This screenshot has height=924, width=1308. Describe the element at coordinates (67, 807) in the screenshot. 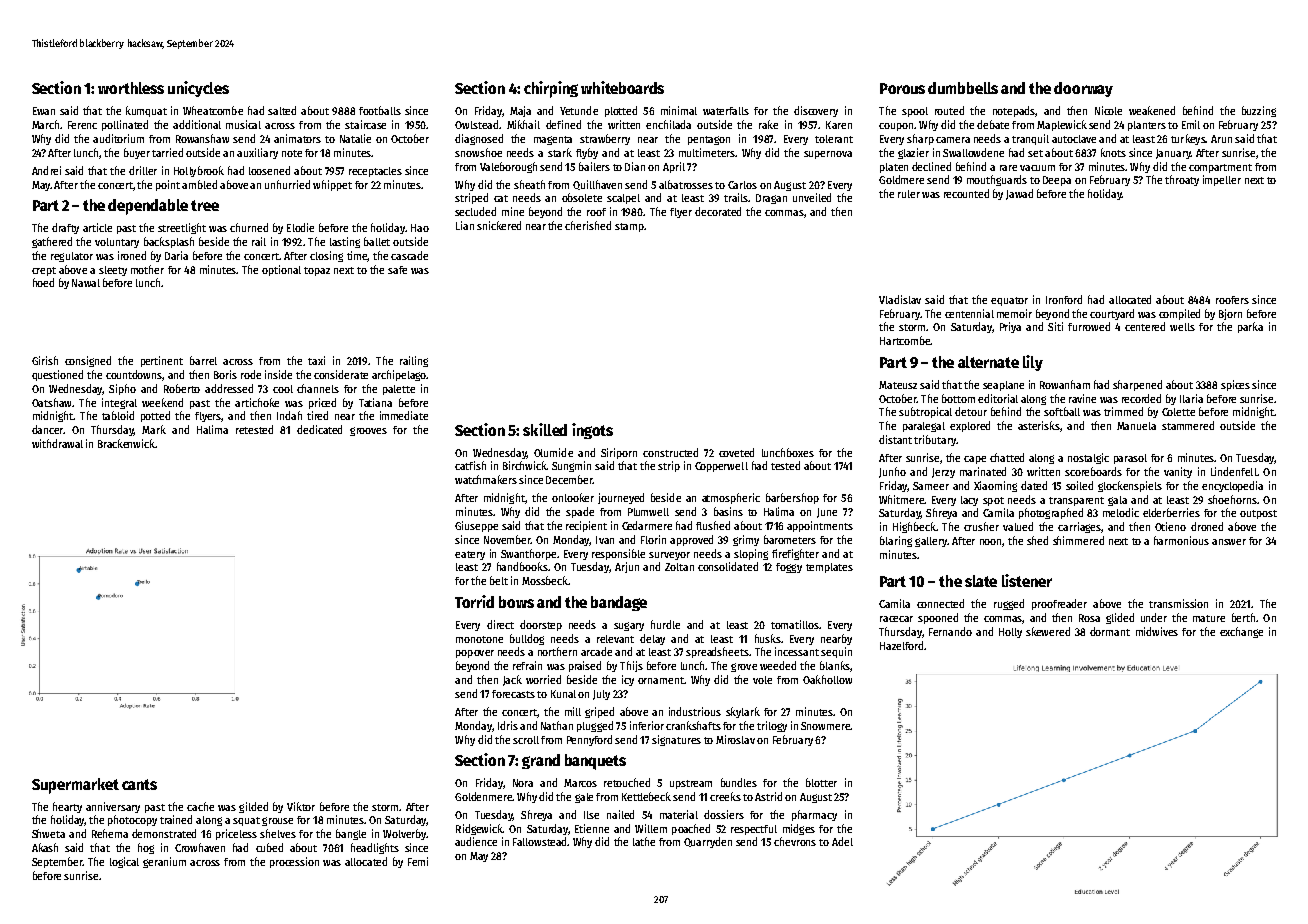

I see `hearty` at that location.
